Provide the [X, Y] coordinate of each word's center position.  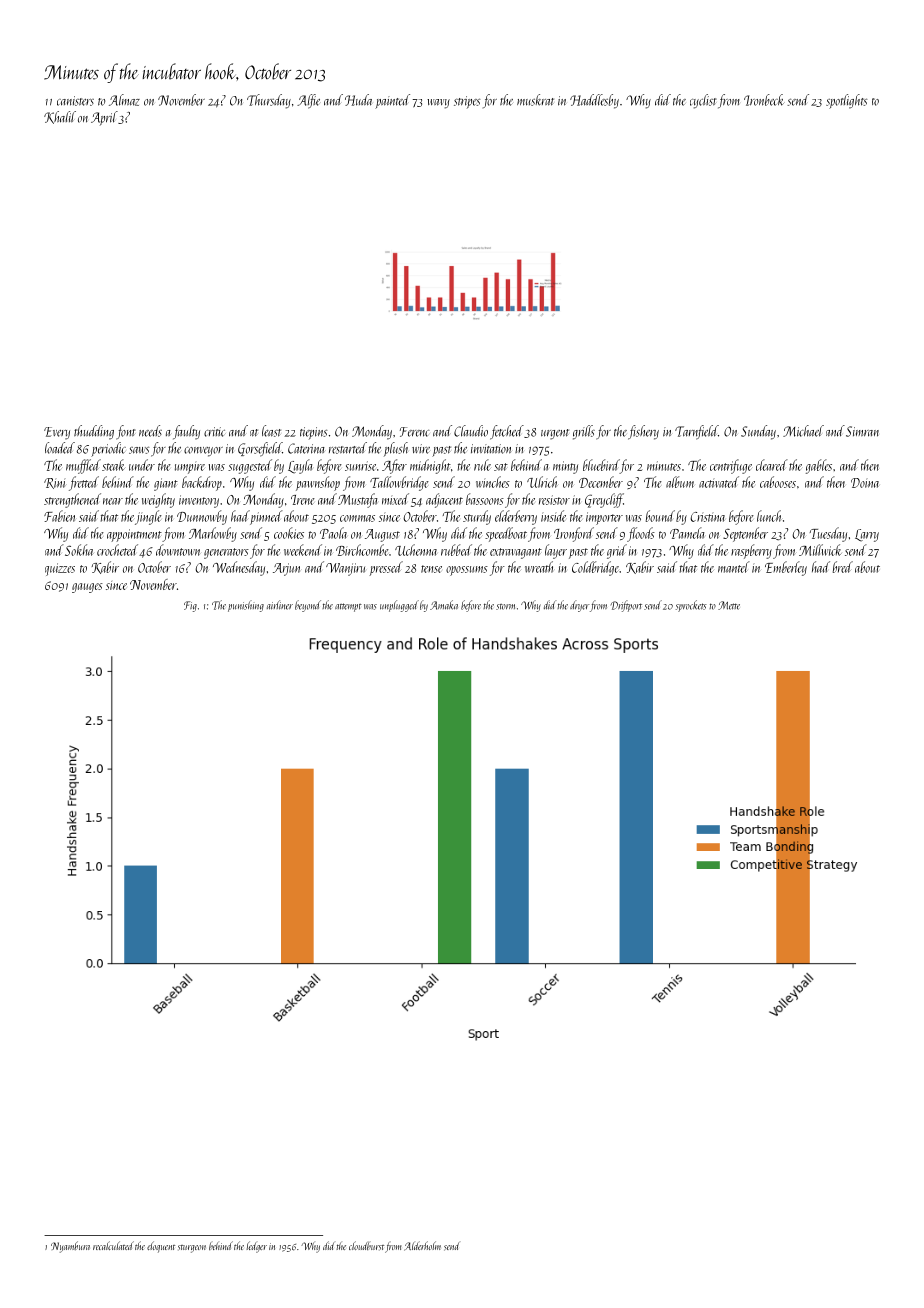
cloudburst [366, 1246]
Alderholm [422, 1246]
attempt [348, 607]
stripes [467, 102]
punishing [246, 606]
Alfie [308, 101]
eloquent [161, 1247]
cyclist [703, 101]
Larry [867, 535]
